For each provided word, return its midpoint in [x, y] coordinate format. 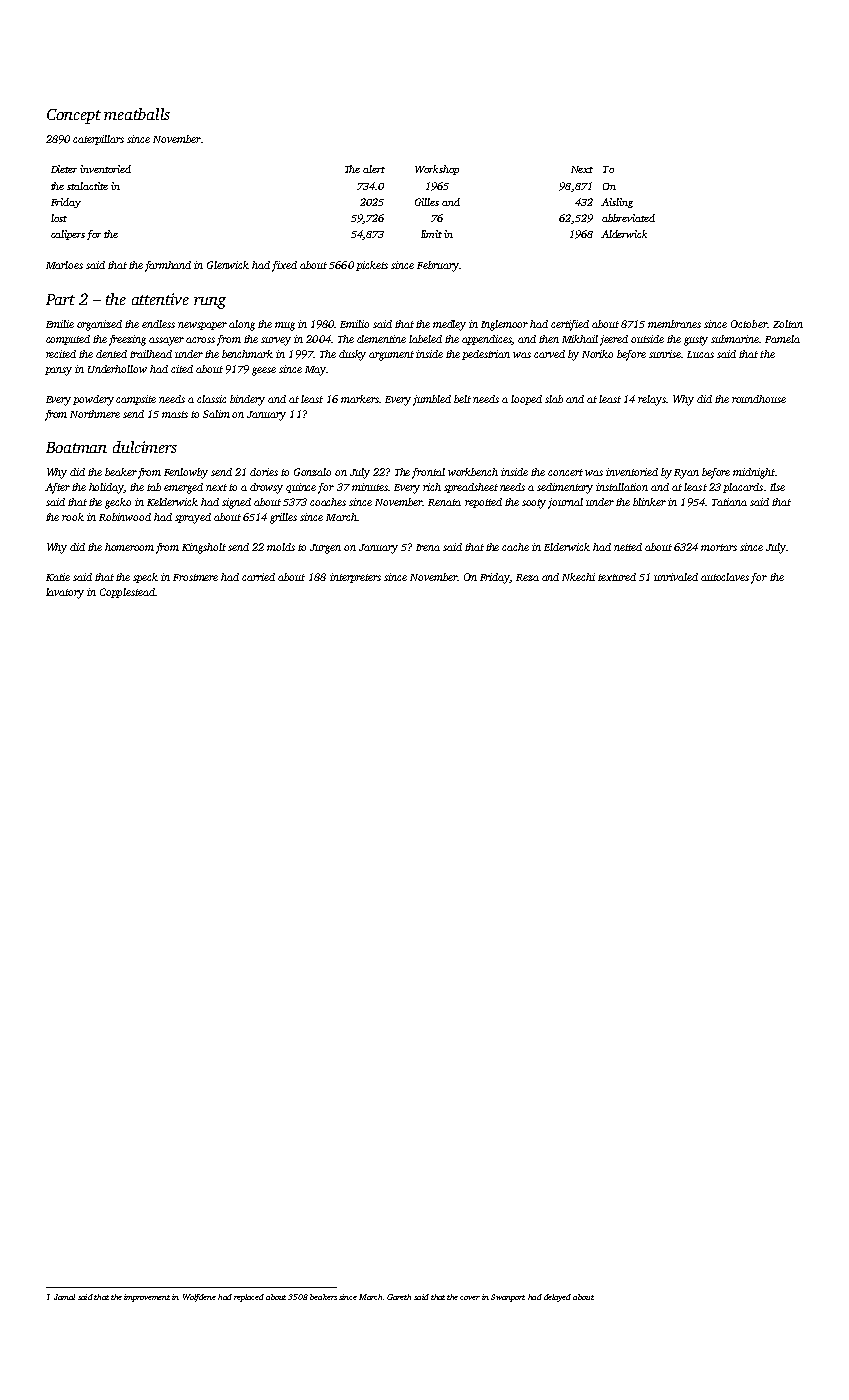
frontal [428, 473]
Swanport [508, 1298]
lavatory [65, 593]
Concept [74, 116]
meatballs [137, 114]
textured [617, 577]
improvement [147, 1298]
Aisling [617, 203]
